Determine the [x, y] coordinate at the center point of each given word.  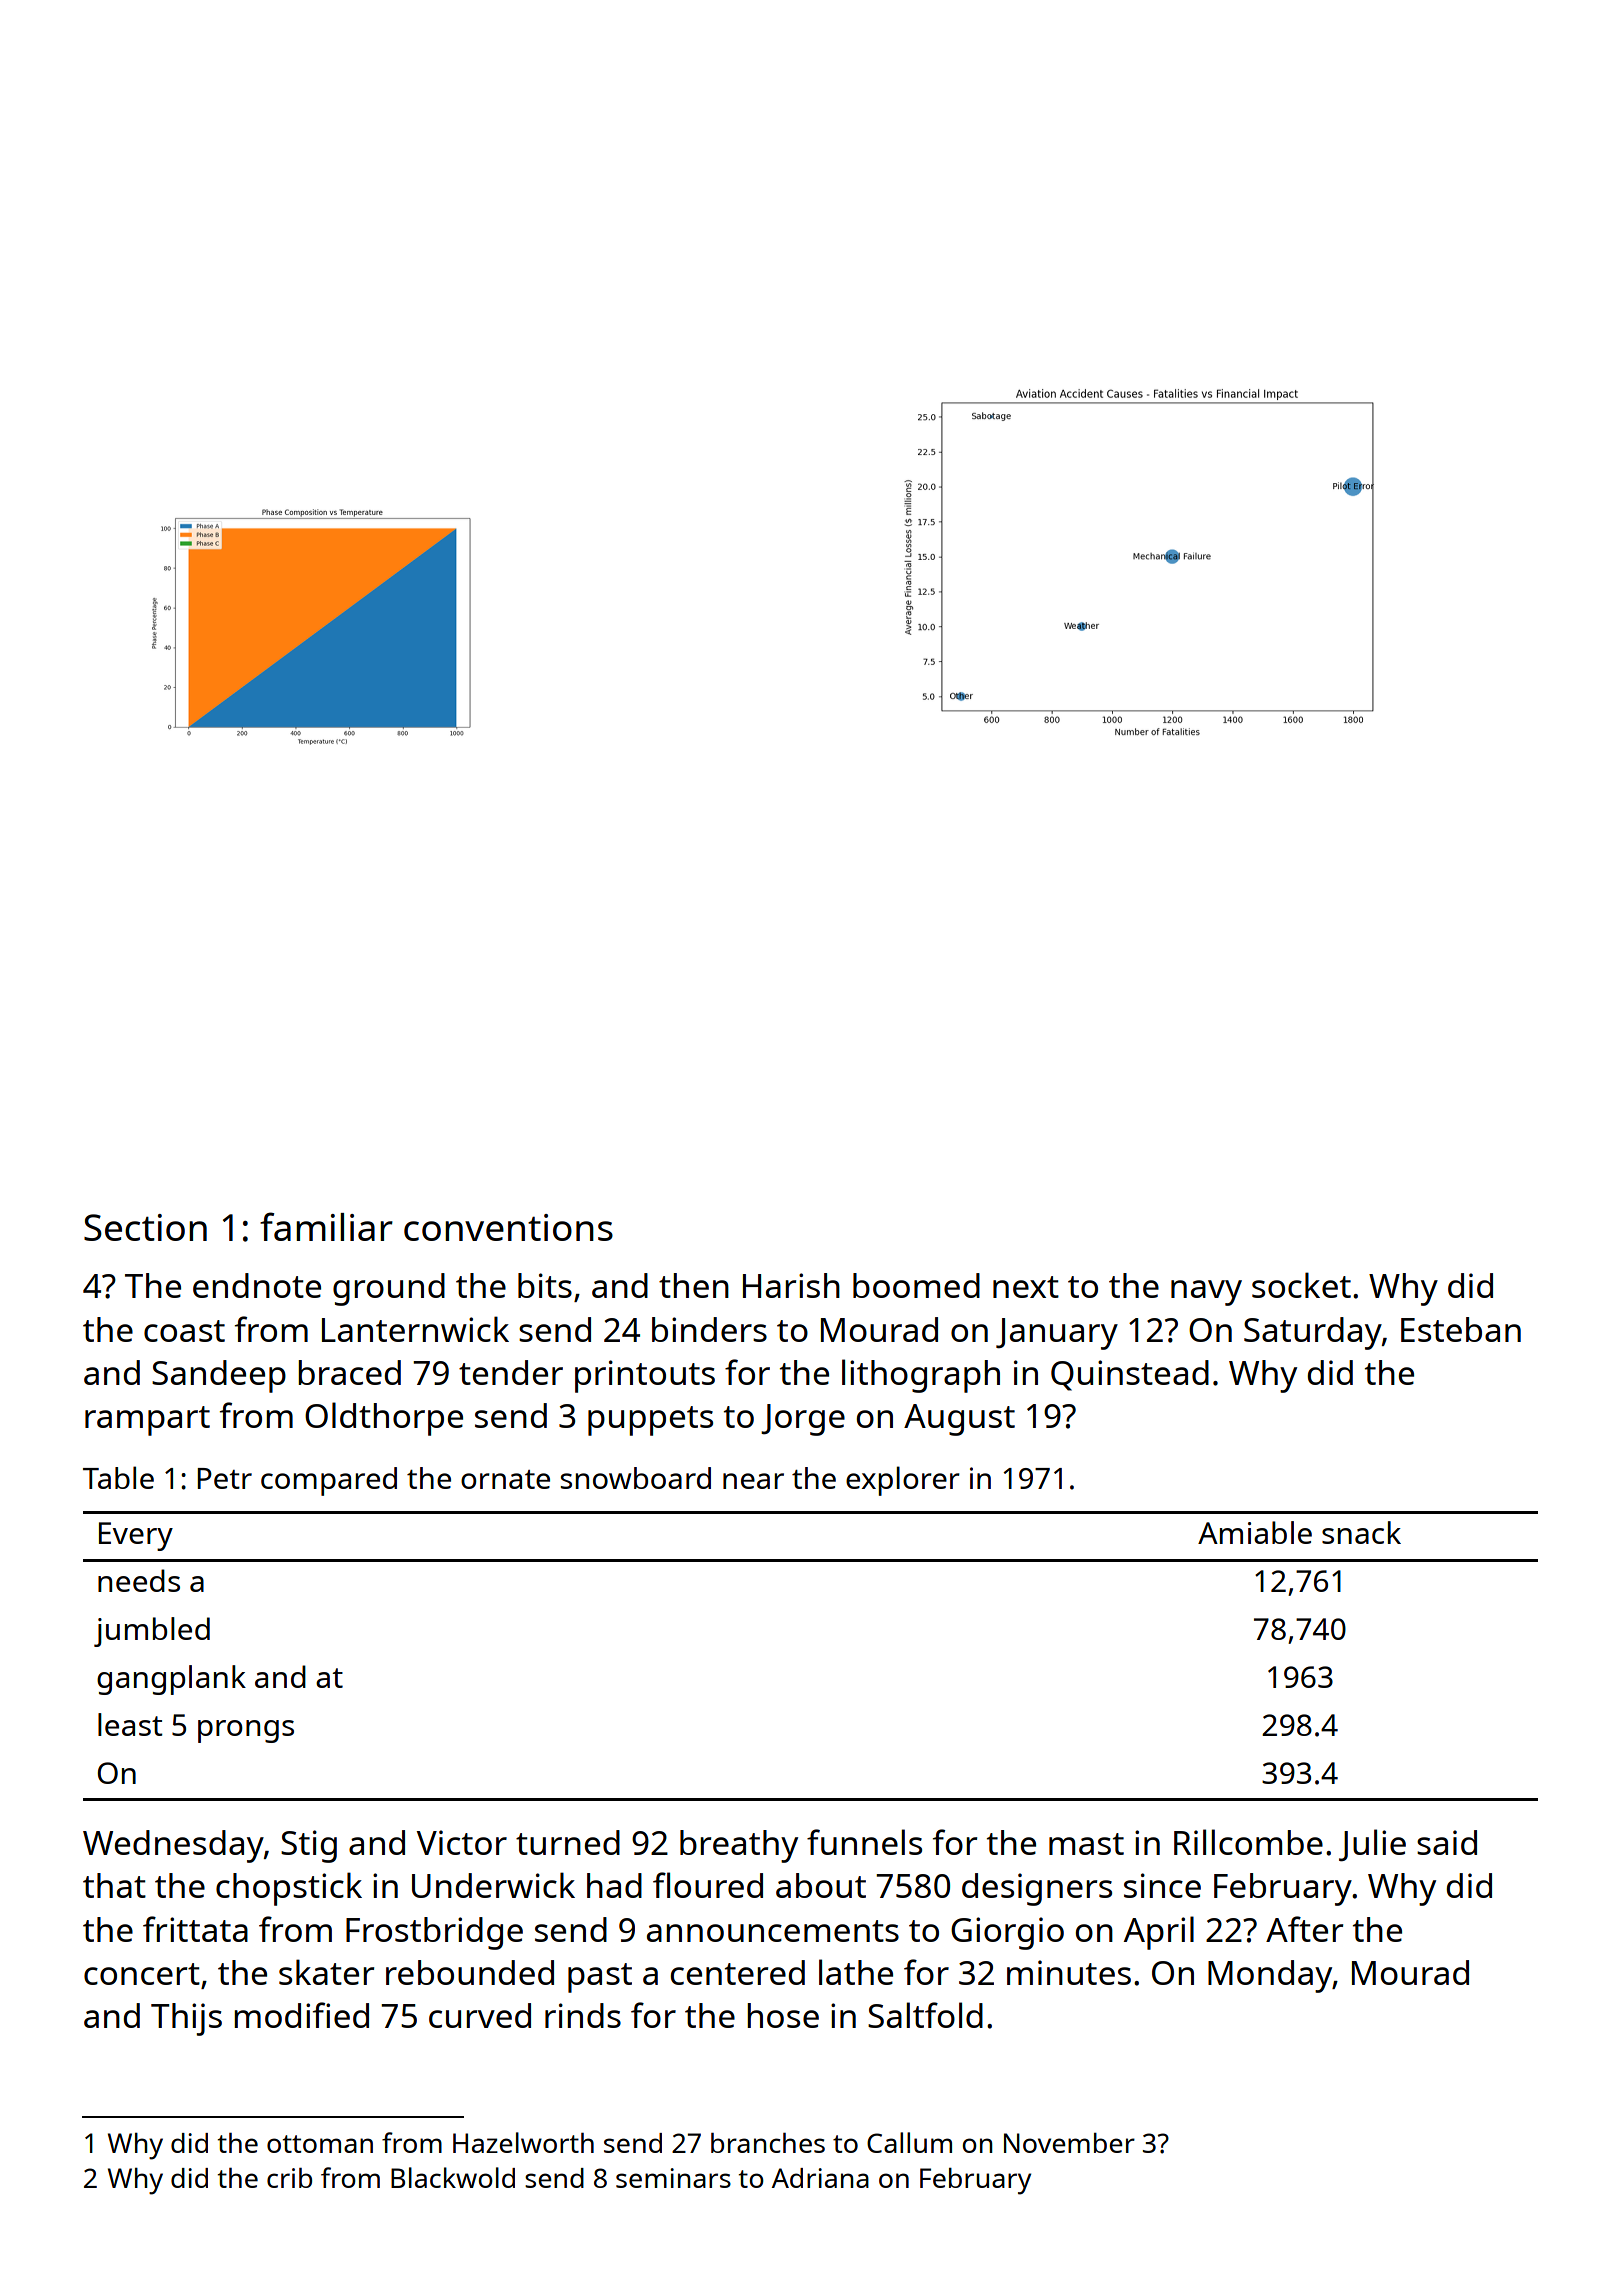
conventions [508, 1227]
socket [1301, 1285]
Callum [909, 2142]
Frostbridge [434, 1933]
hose [783, 2015]
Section [145, 1227]
